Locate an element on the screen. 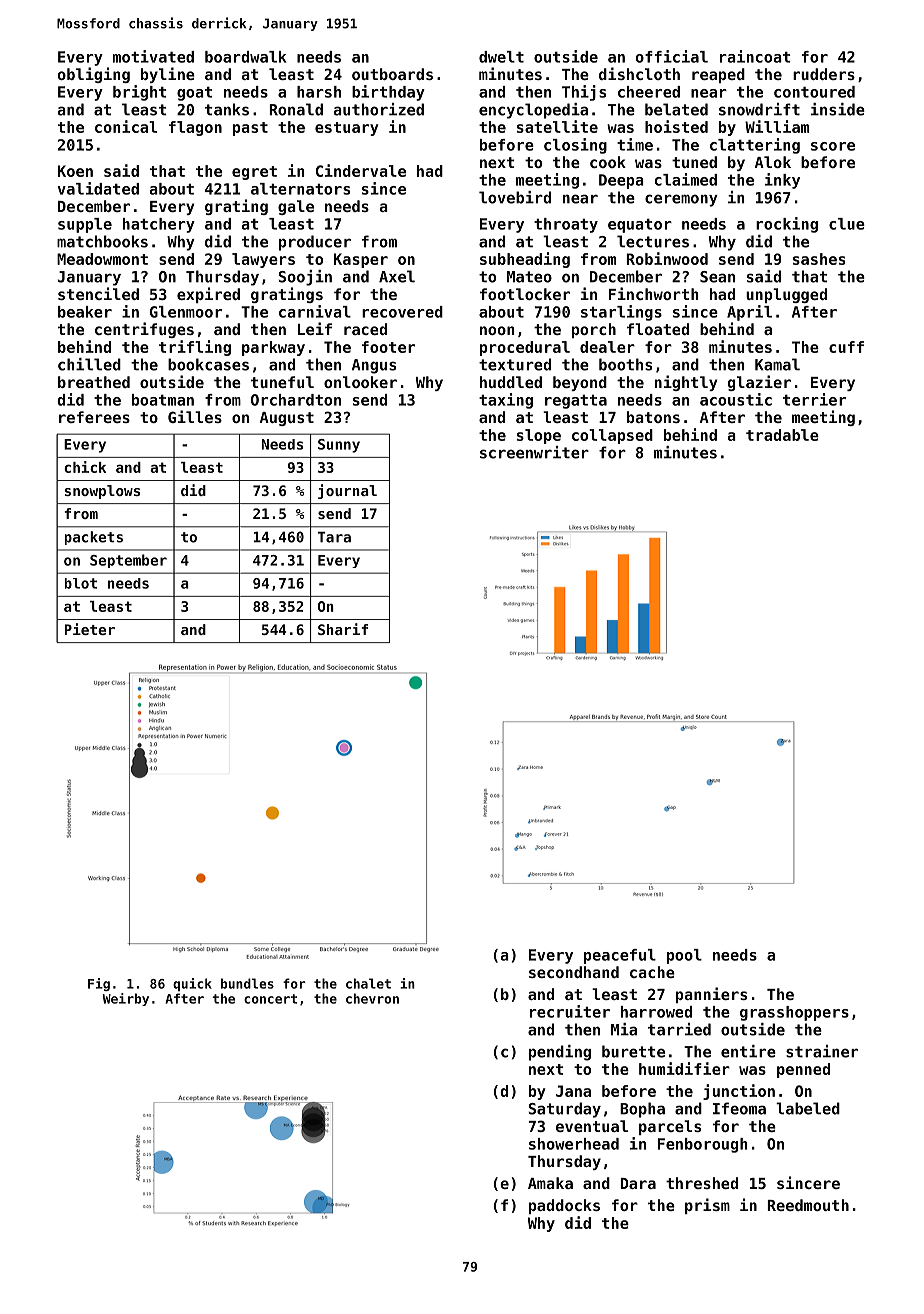  boardwalk is located at coordinates (246, 57).
